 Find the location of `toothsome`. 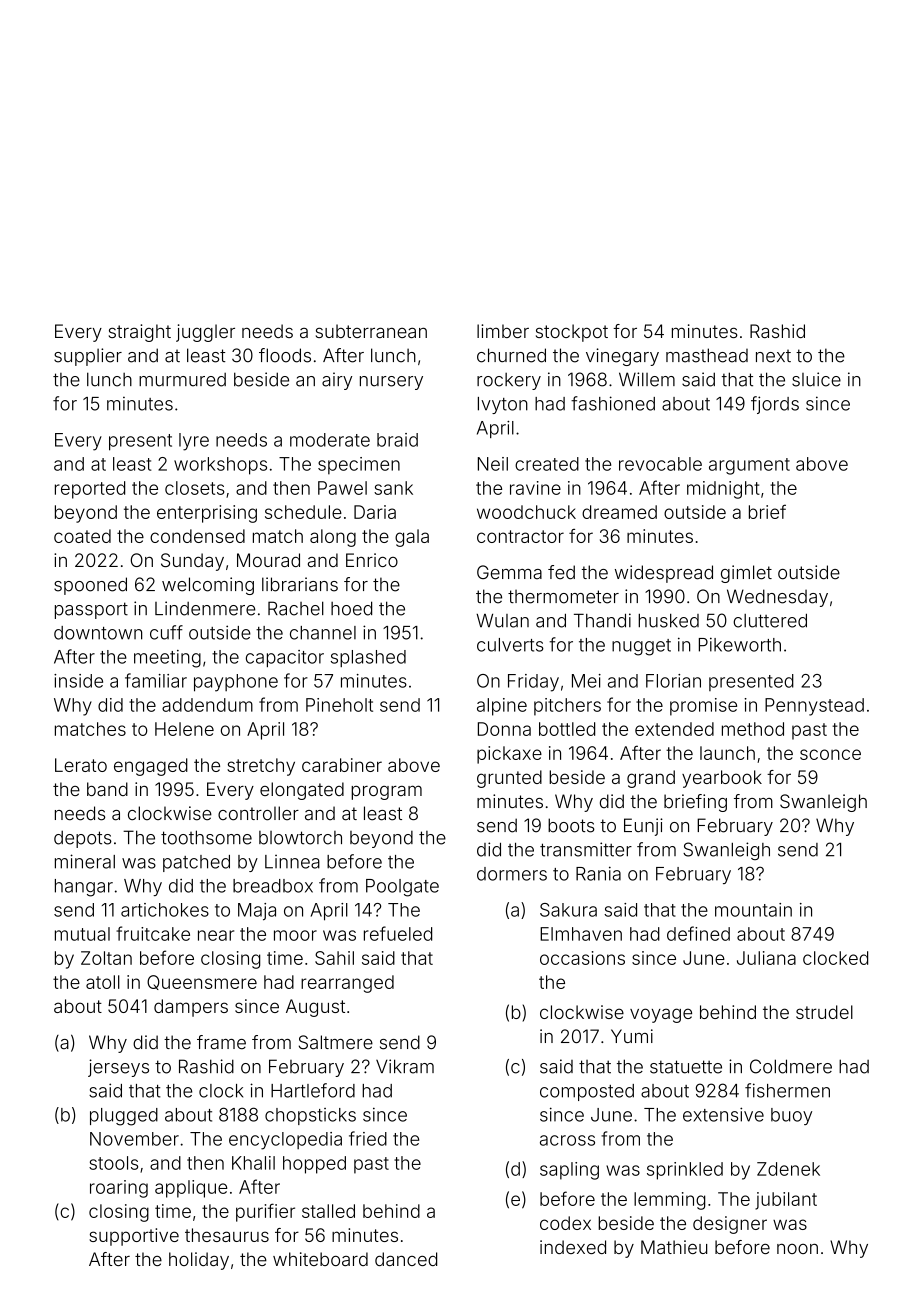

toothsome is located at coordinates (206, 837).
